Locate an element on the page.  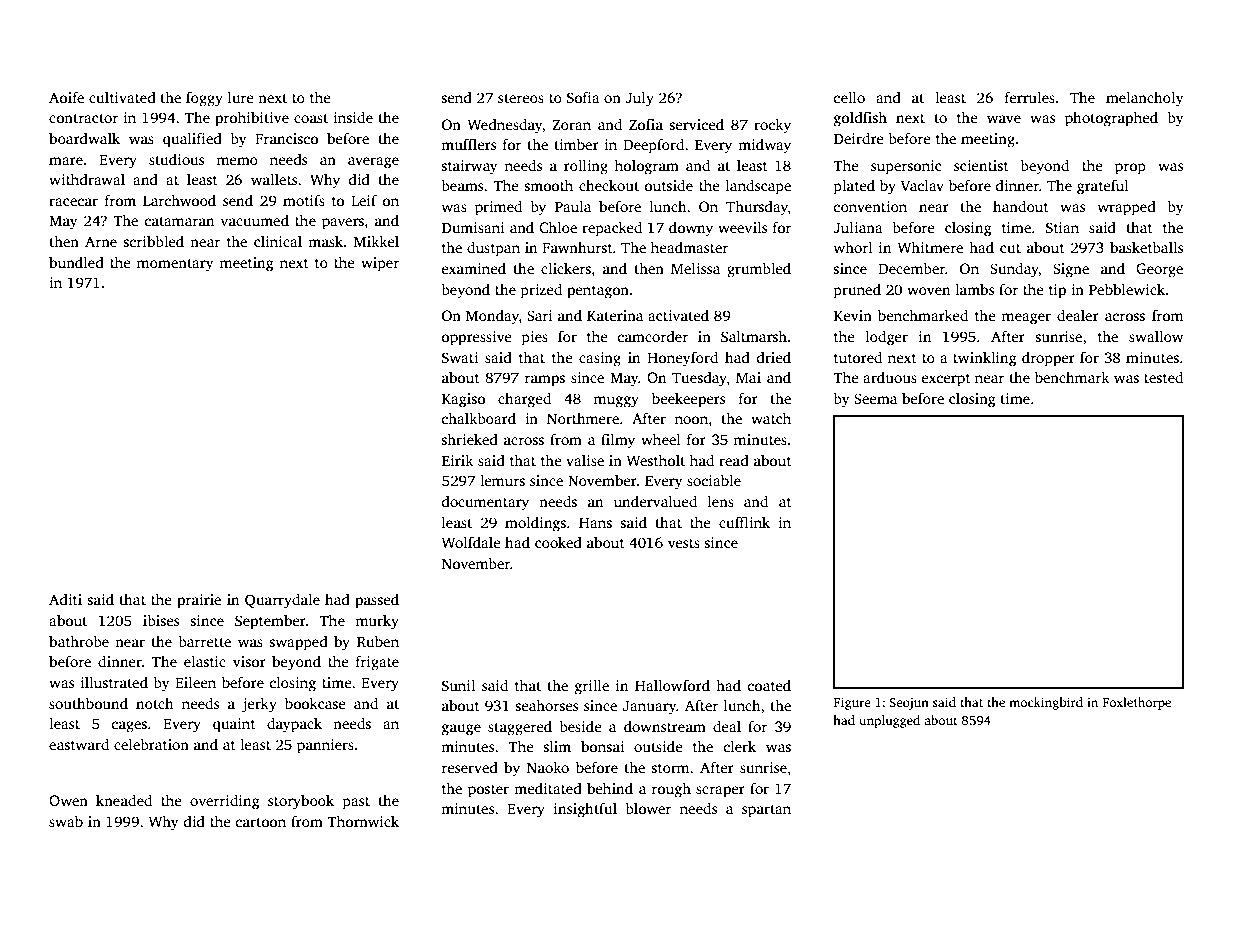
mockingbird is located at coordinates (1046, 703).
